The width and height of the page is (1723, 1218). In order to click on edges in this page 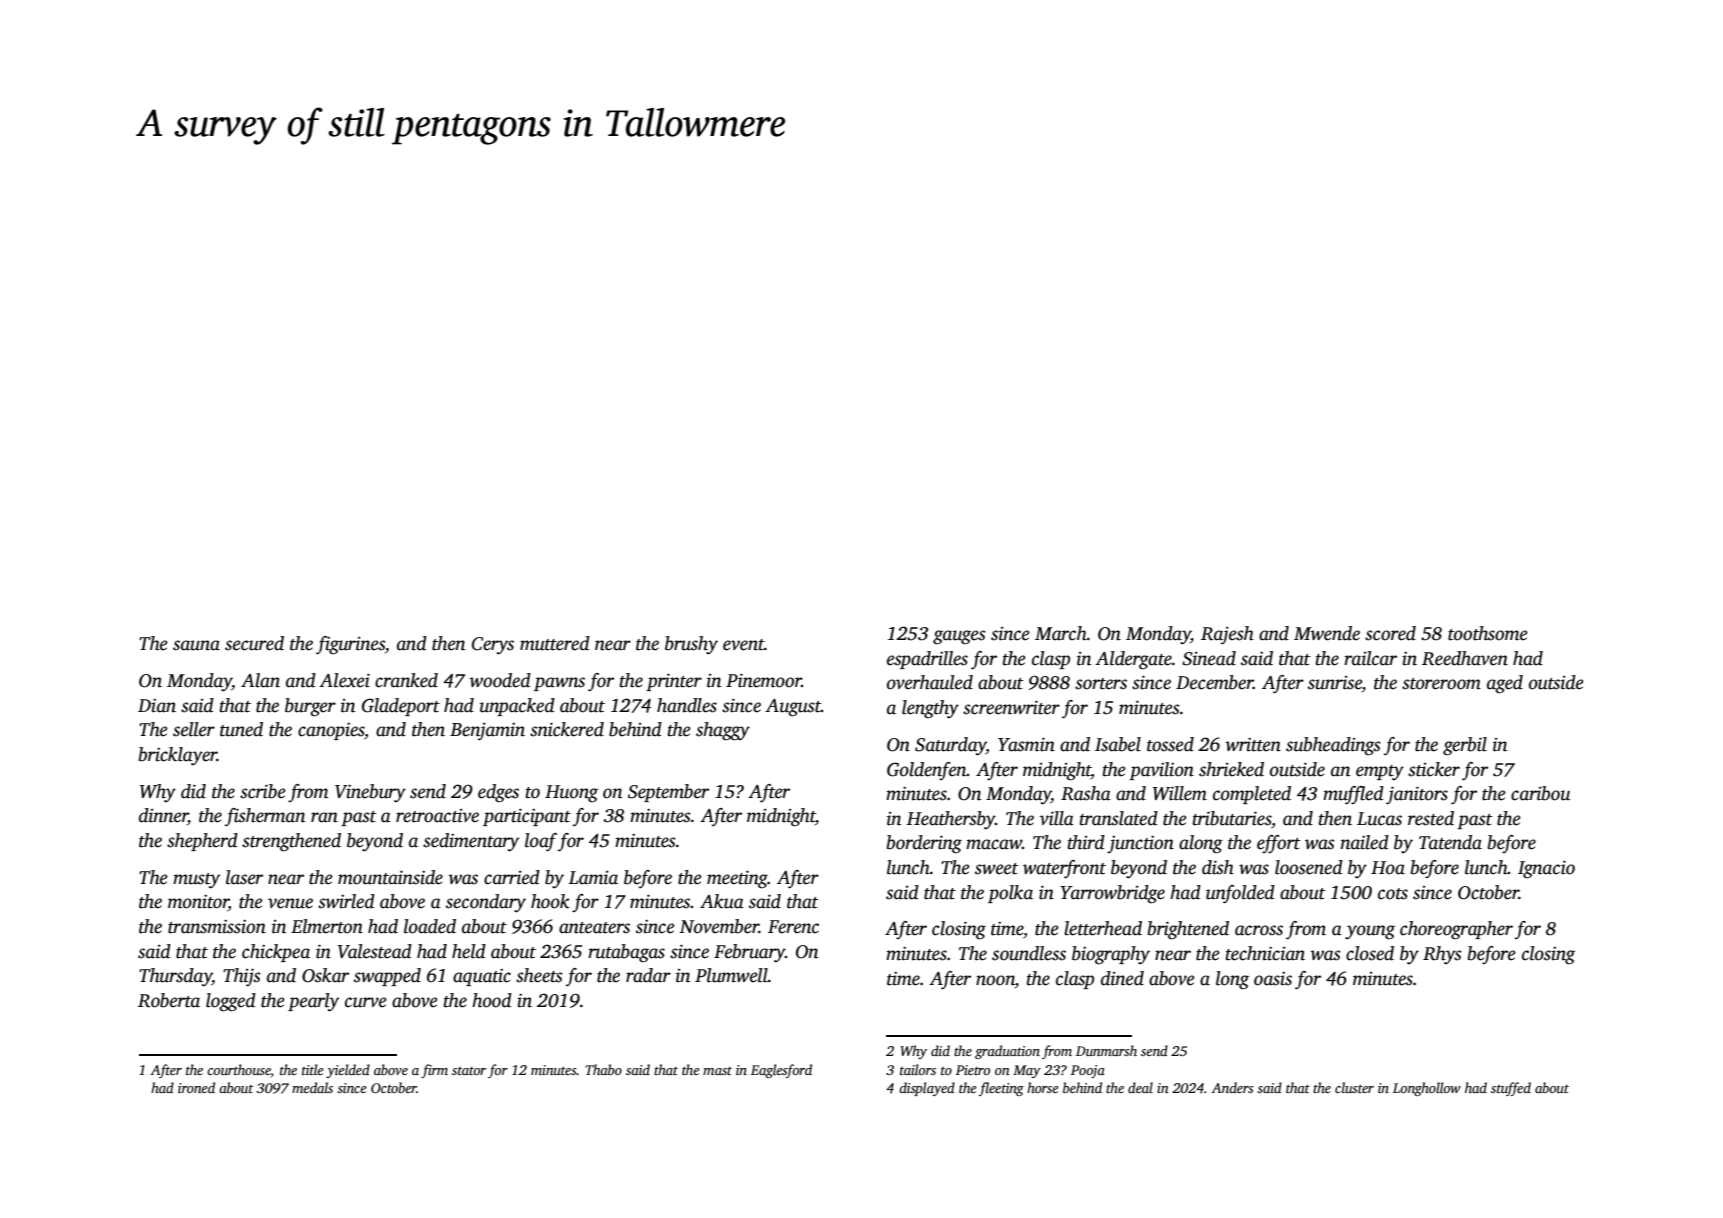, I will do `click(498, 793)`.
